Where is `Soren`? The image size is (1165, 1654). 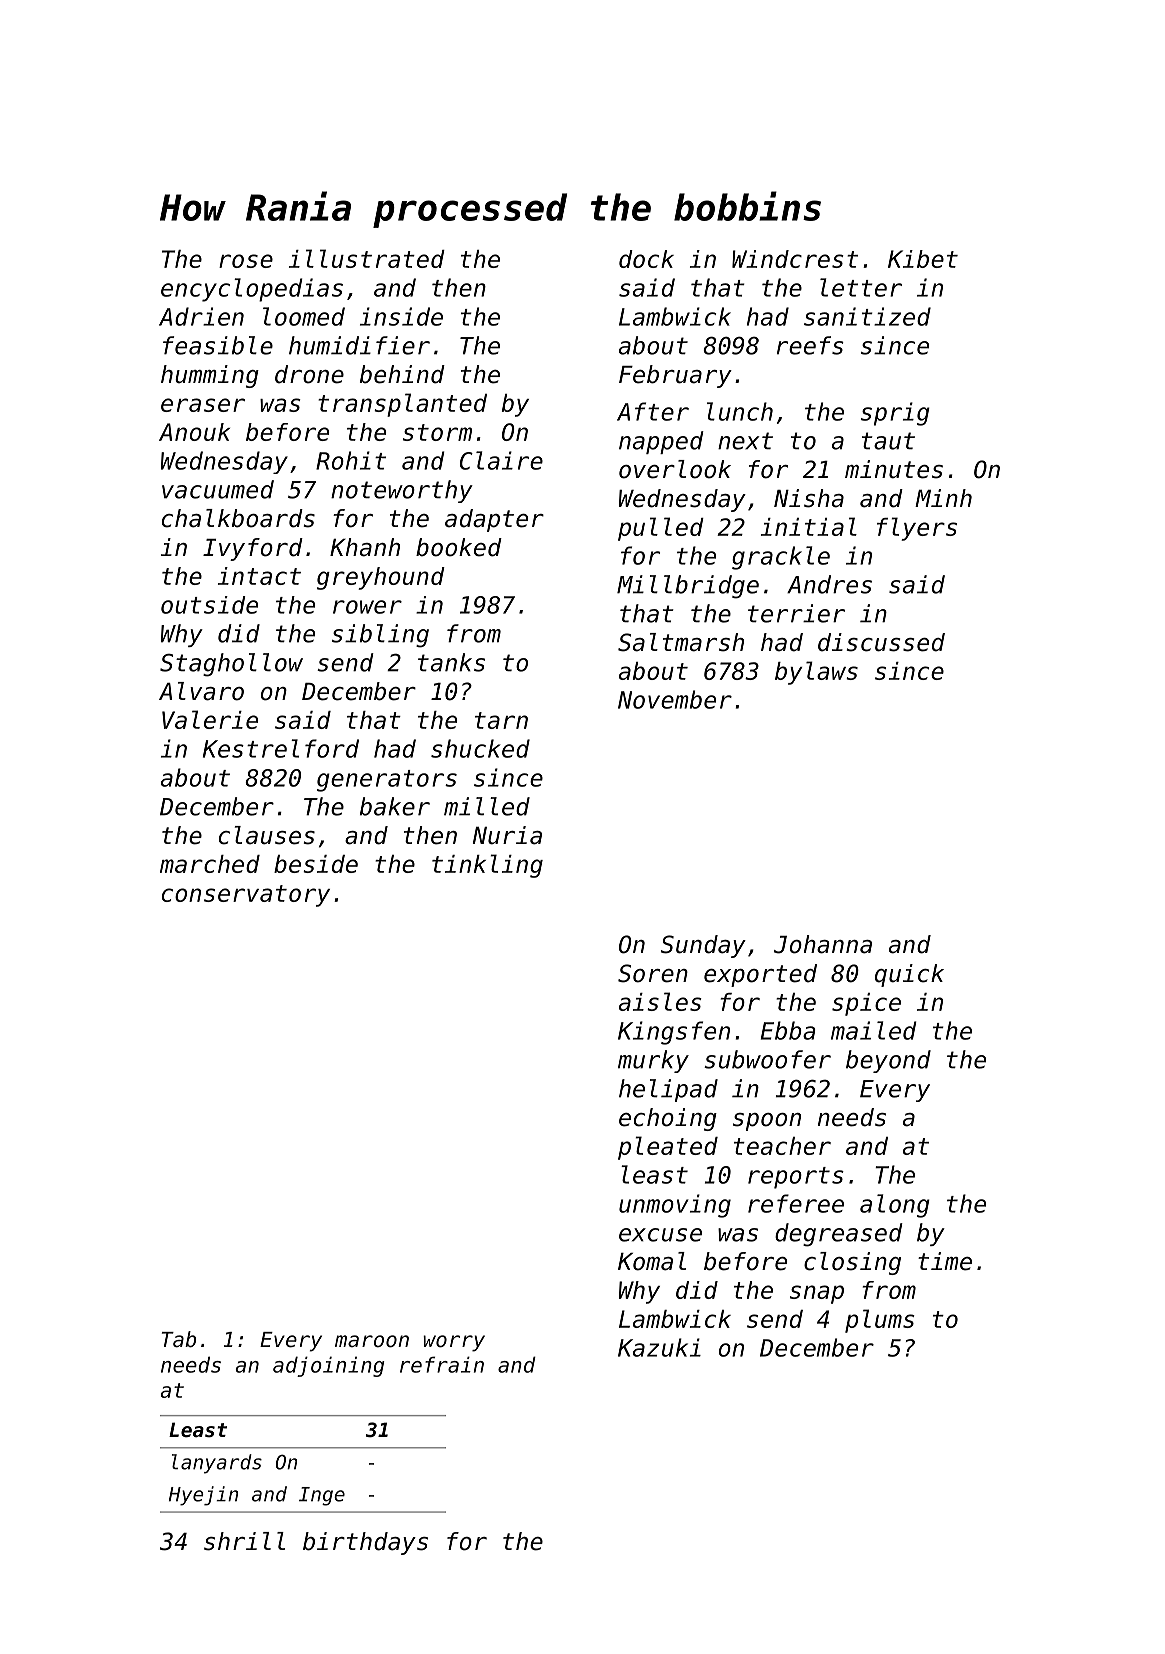 Soren is located at coordinates (653, 973).
